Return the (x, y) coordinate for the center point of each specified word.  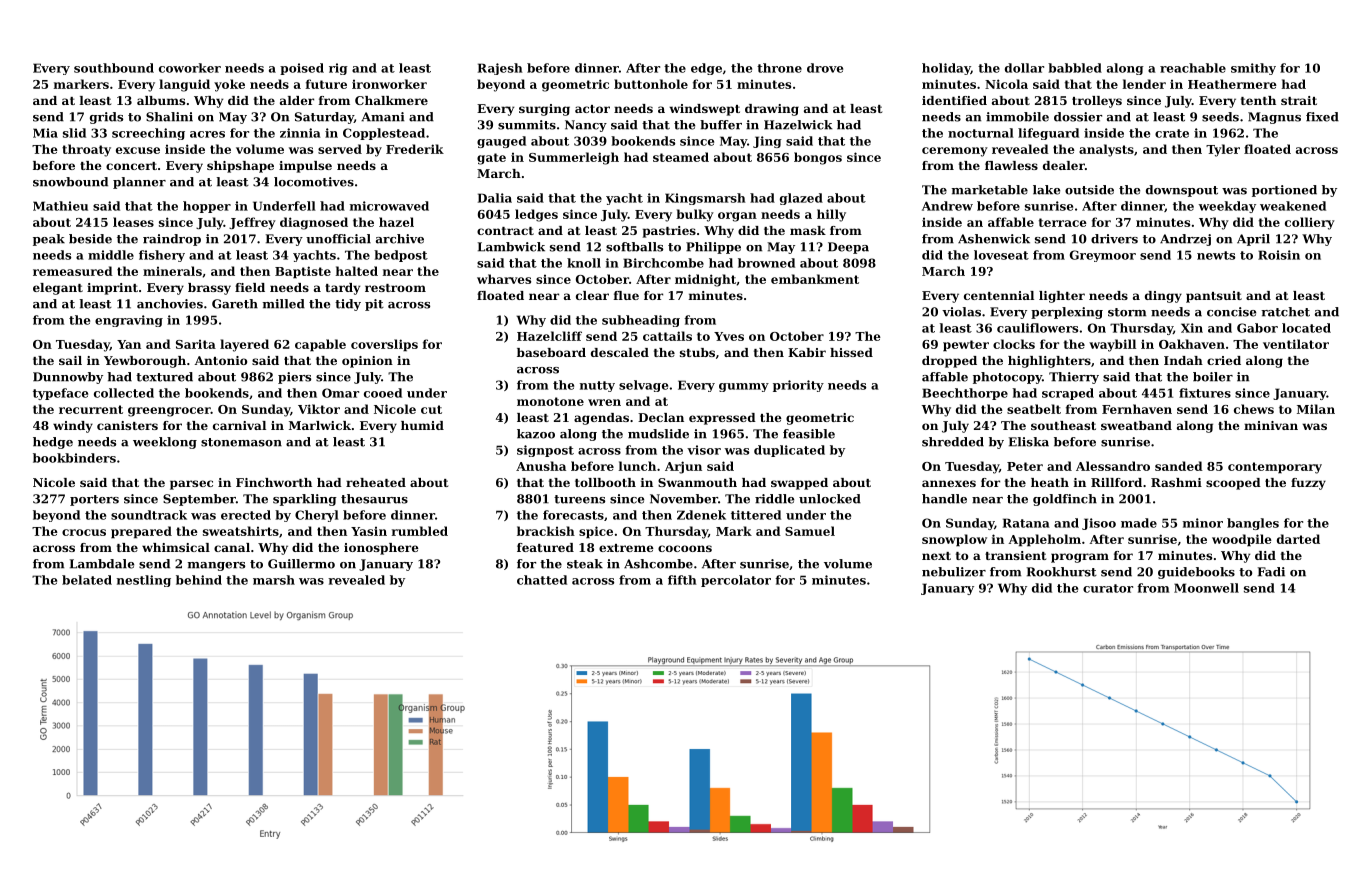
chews (1254, 409)
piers (294, 378)
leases (133, 222)
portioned (1284, 191)
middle (111, 255)
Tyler (1223, 150)
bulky (695, 215)
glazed (801, 199)
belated (87, 580)
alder (297, 100)
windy (73, 427)
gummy (744, 387)
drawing (772, 110)
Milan (1316, 409)
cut (431, 409)
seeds (1220, 117)
